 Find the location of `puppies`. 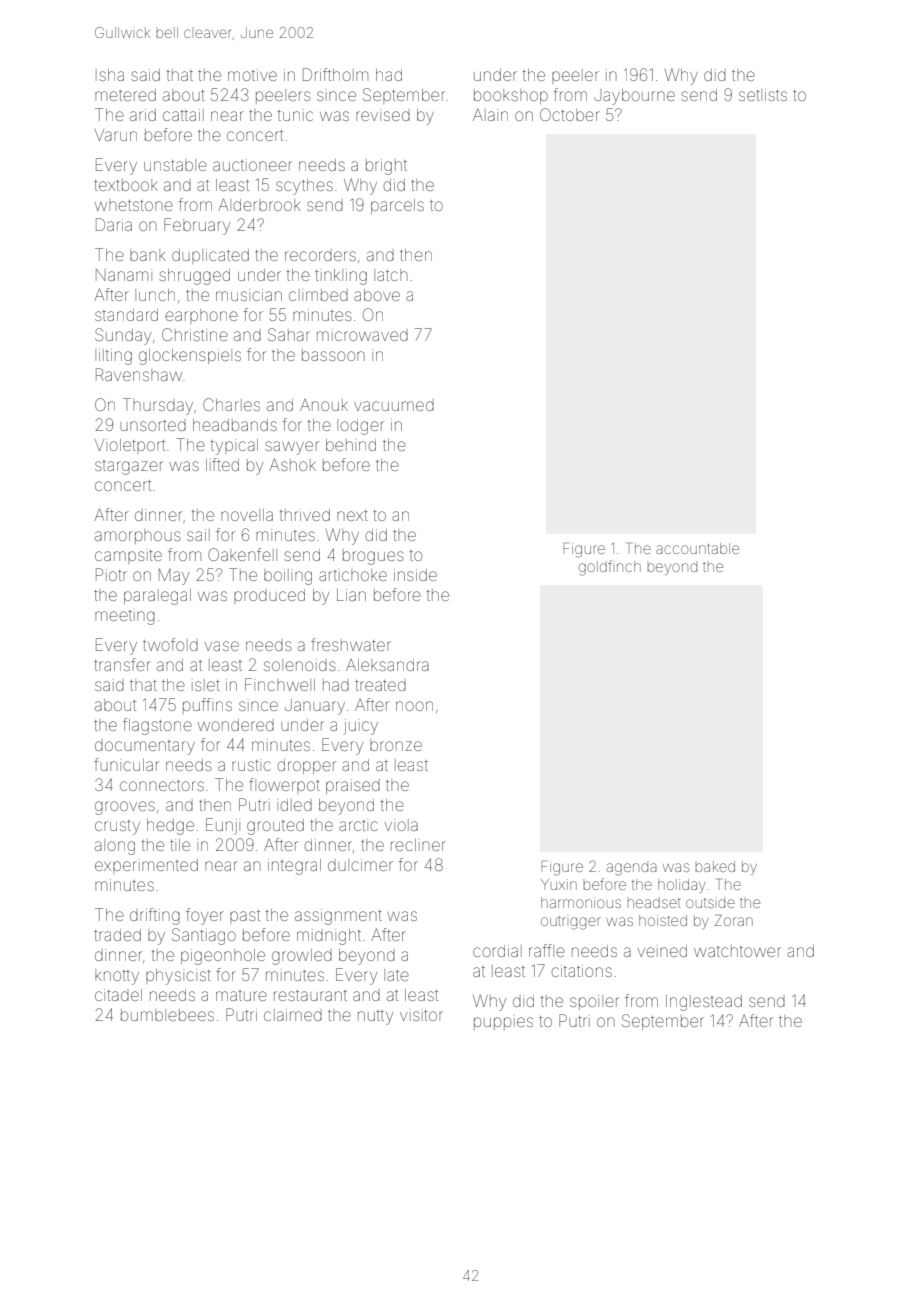

puppies is located at coordinates (503, 1022).
